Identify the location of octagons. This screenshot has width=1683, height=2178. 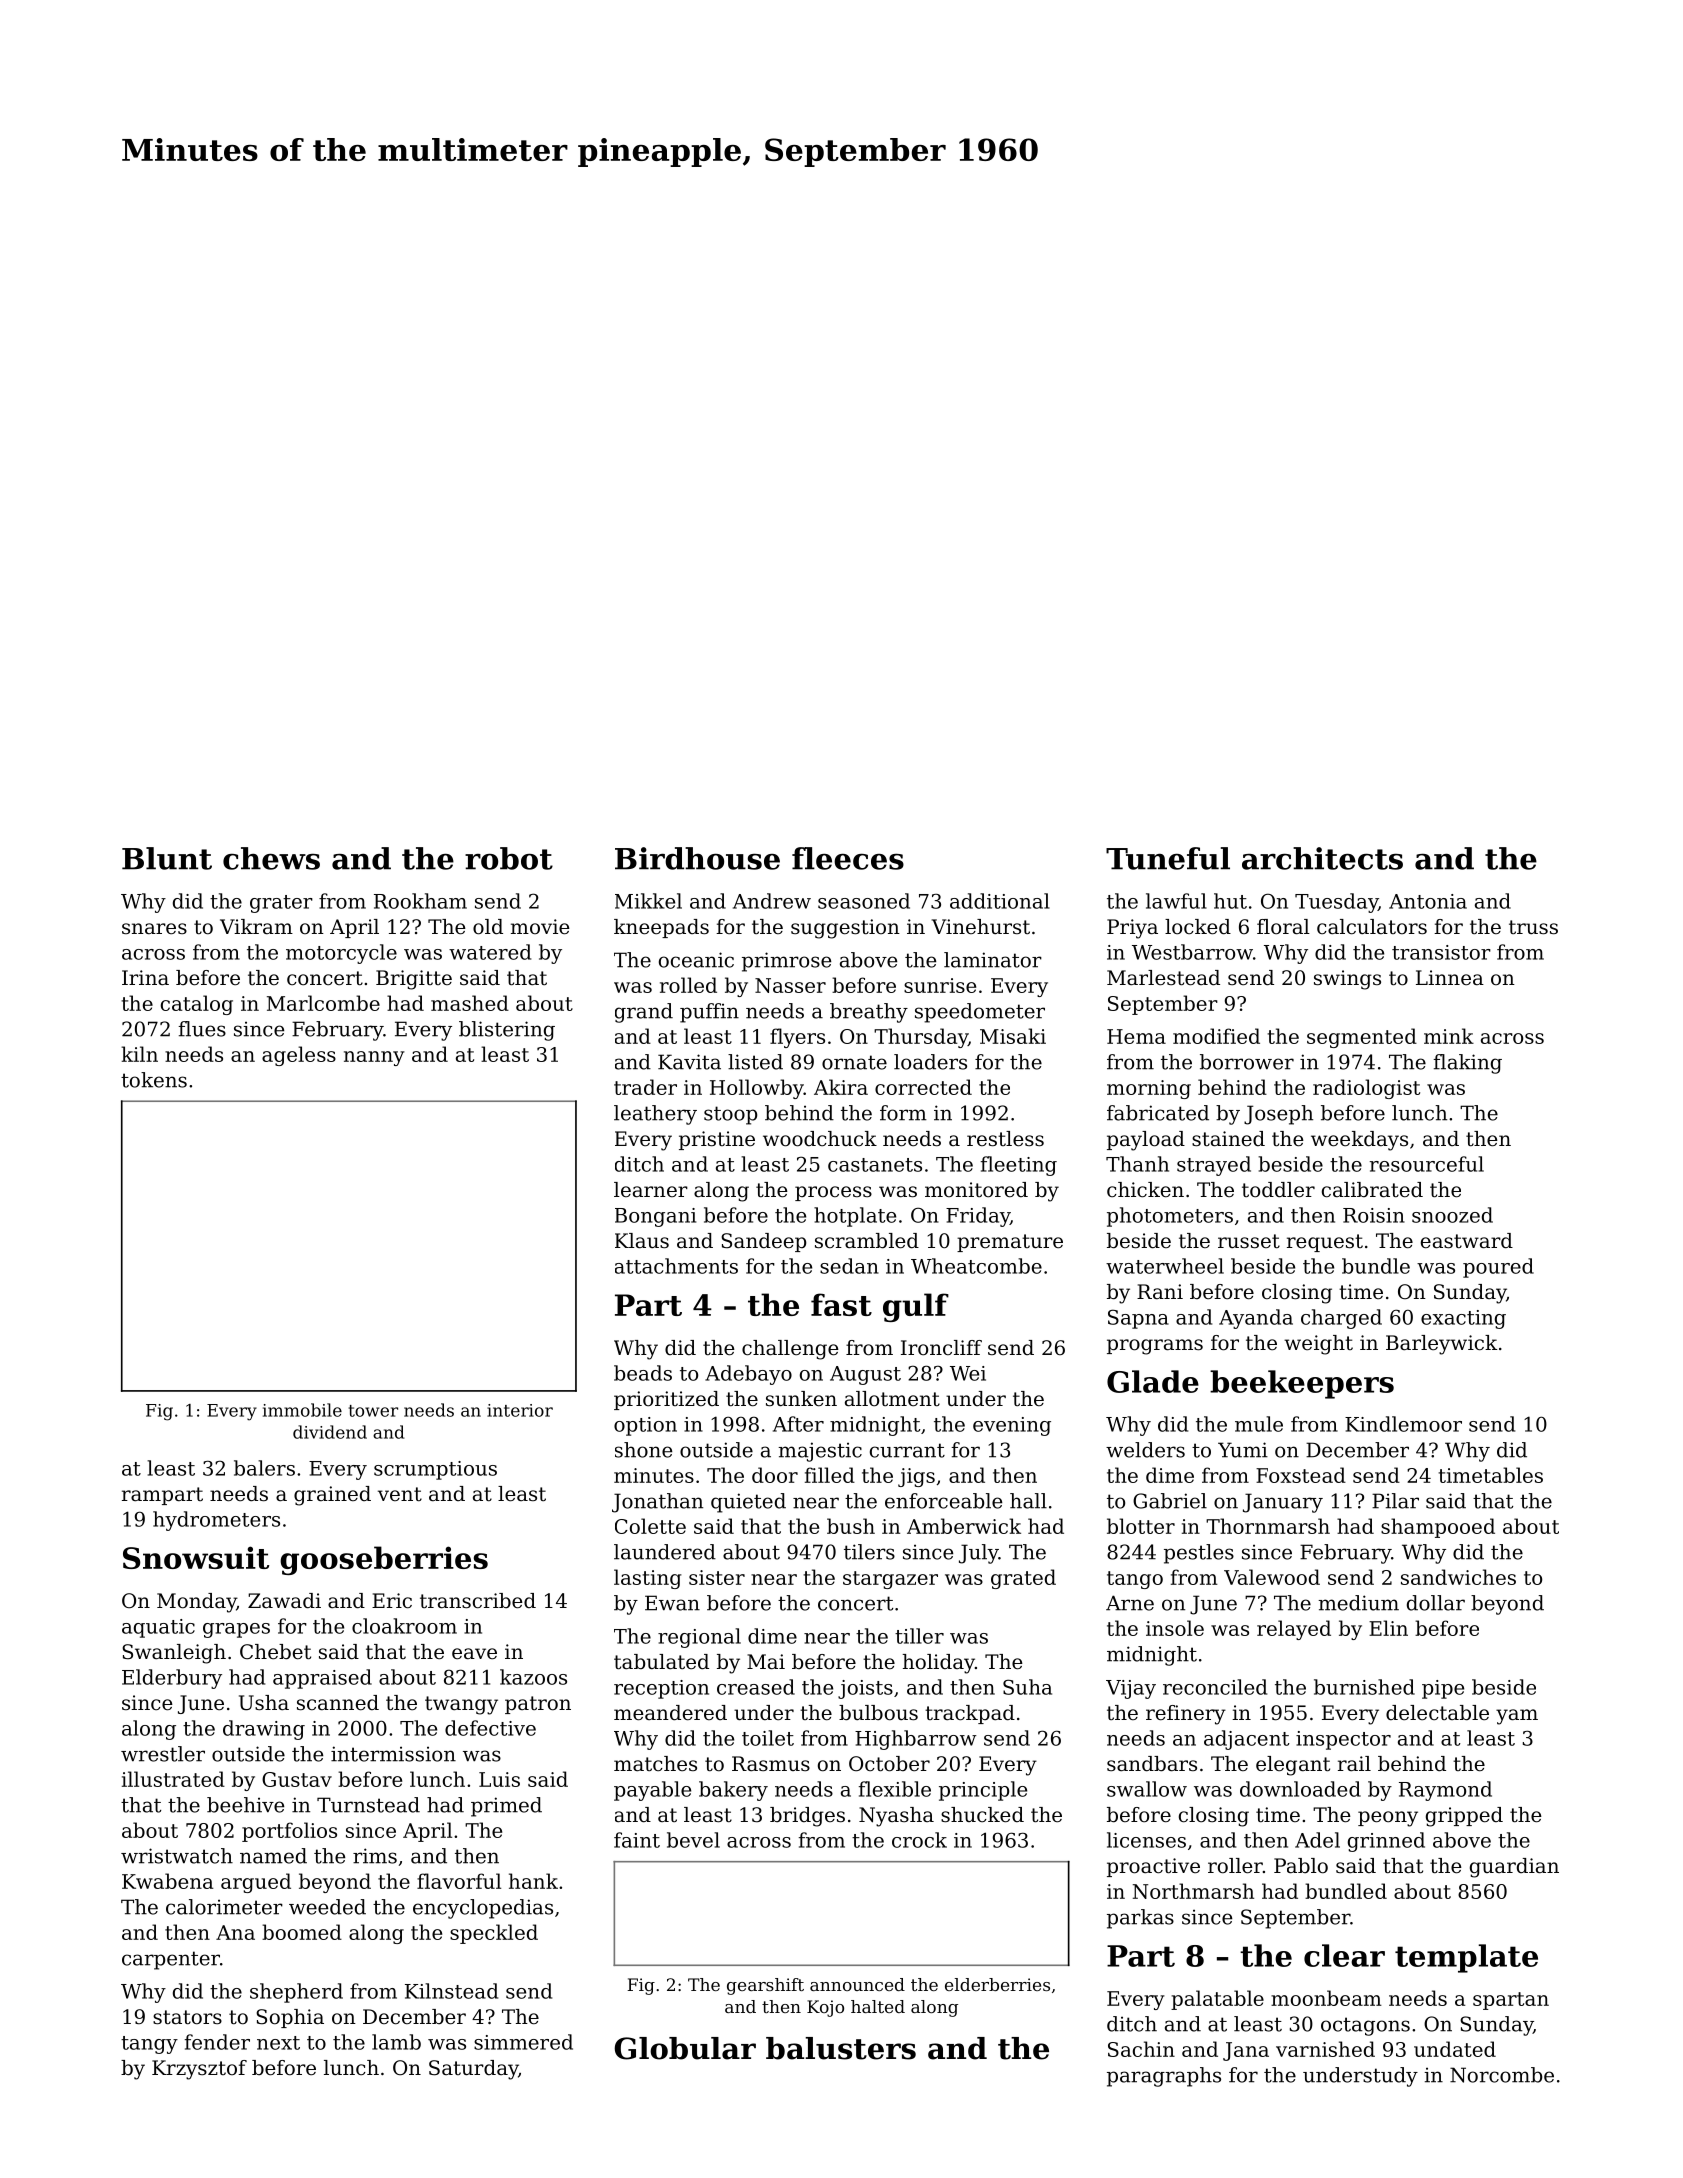
(1365, 2026).
